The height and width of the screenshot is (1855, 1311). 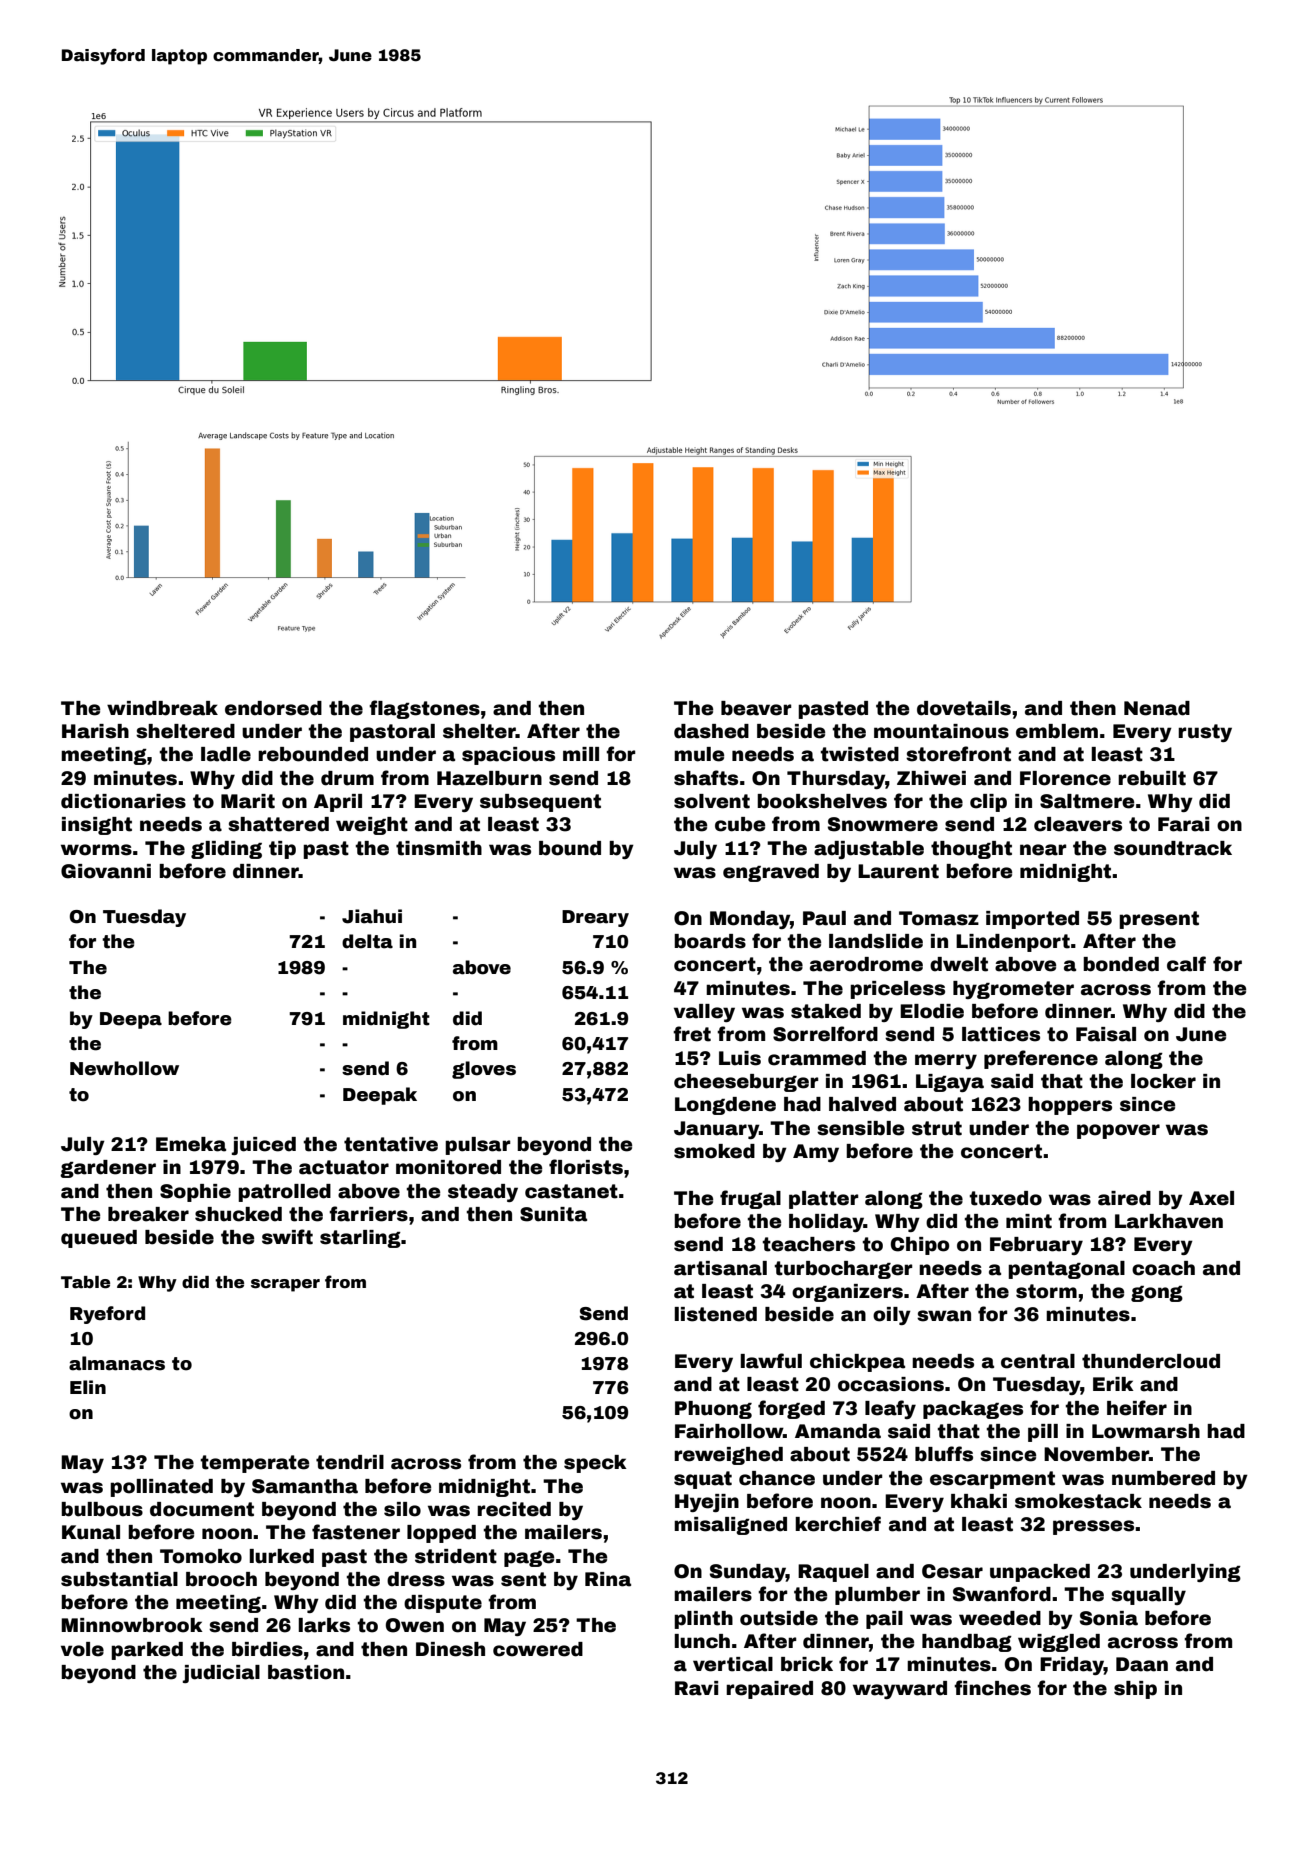 I want to click on gloves, so click(x=484, y=1070).
